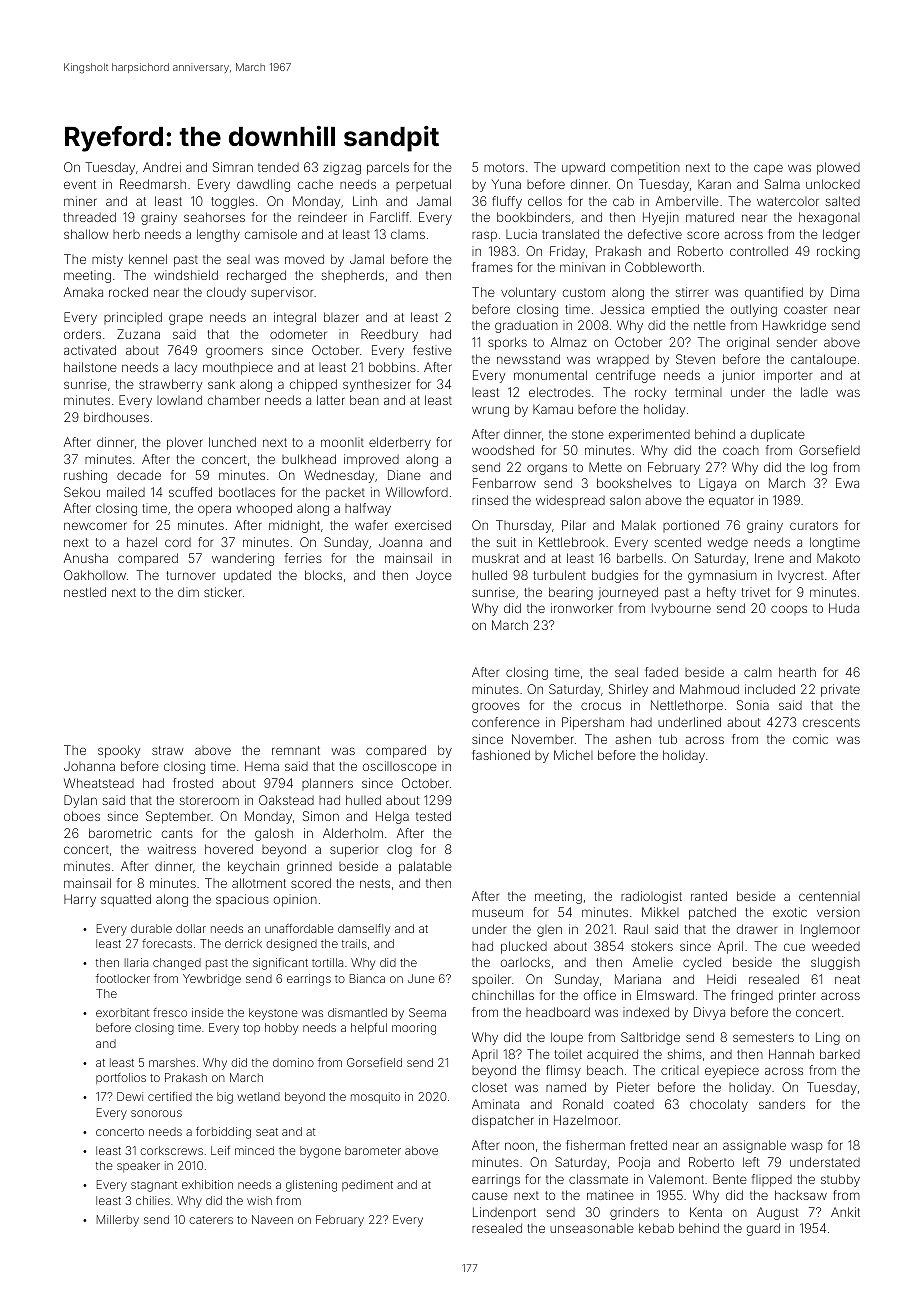 The height and width of the screenshot is (1308, 924). Describe the element at coordinates (211, 1220) in the screenshot. I see `caterers` at that location.
